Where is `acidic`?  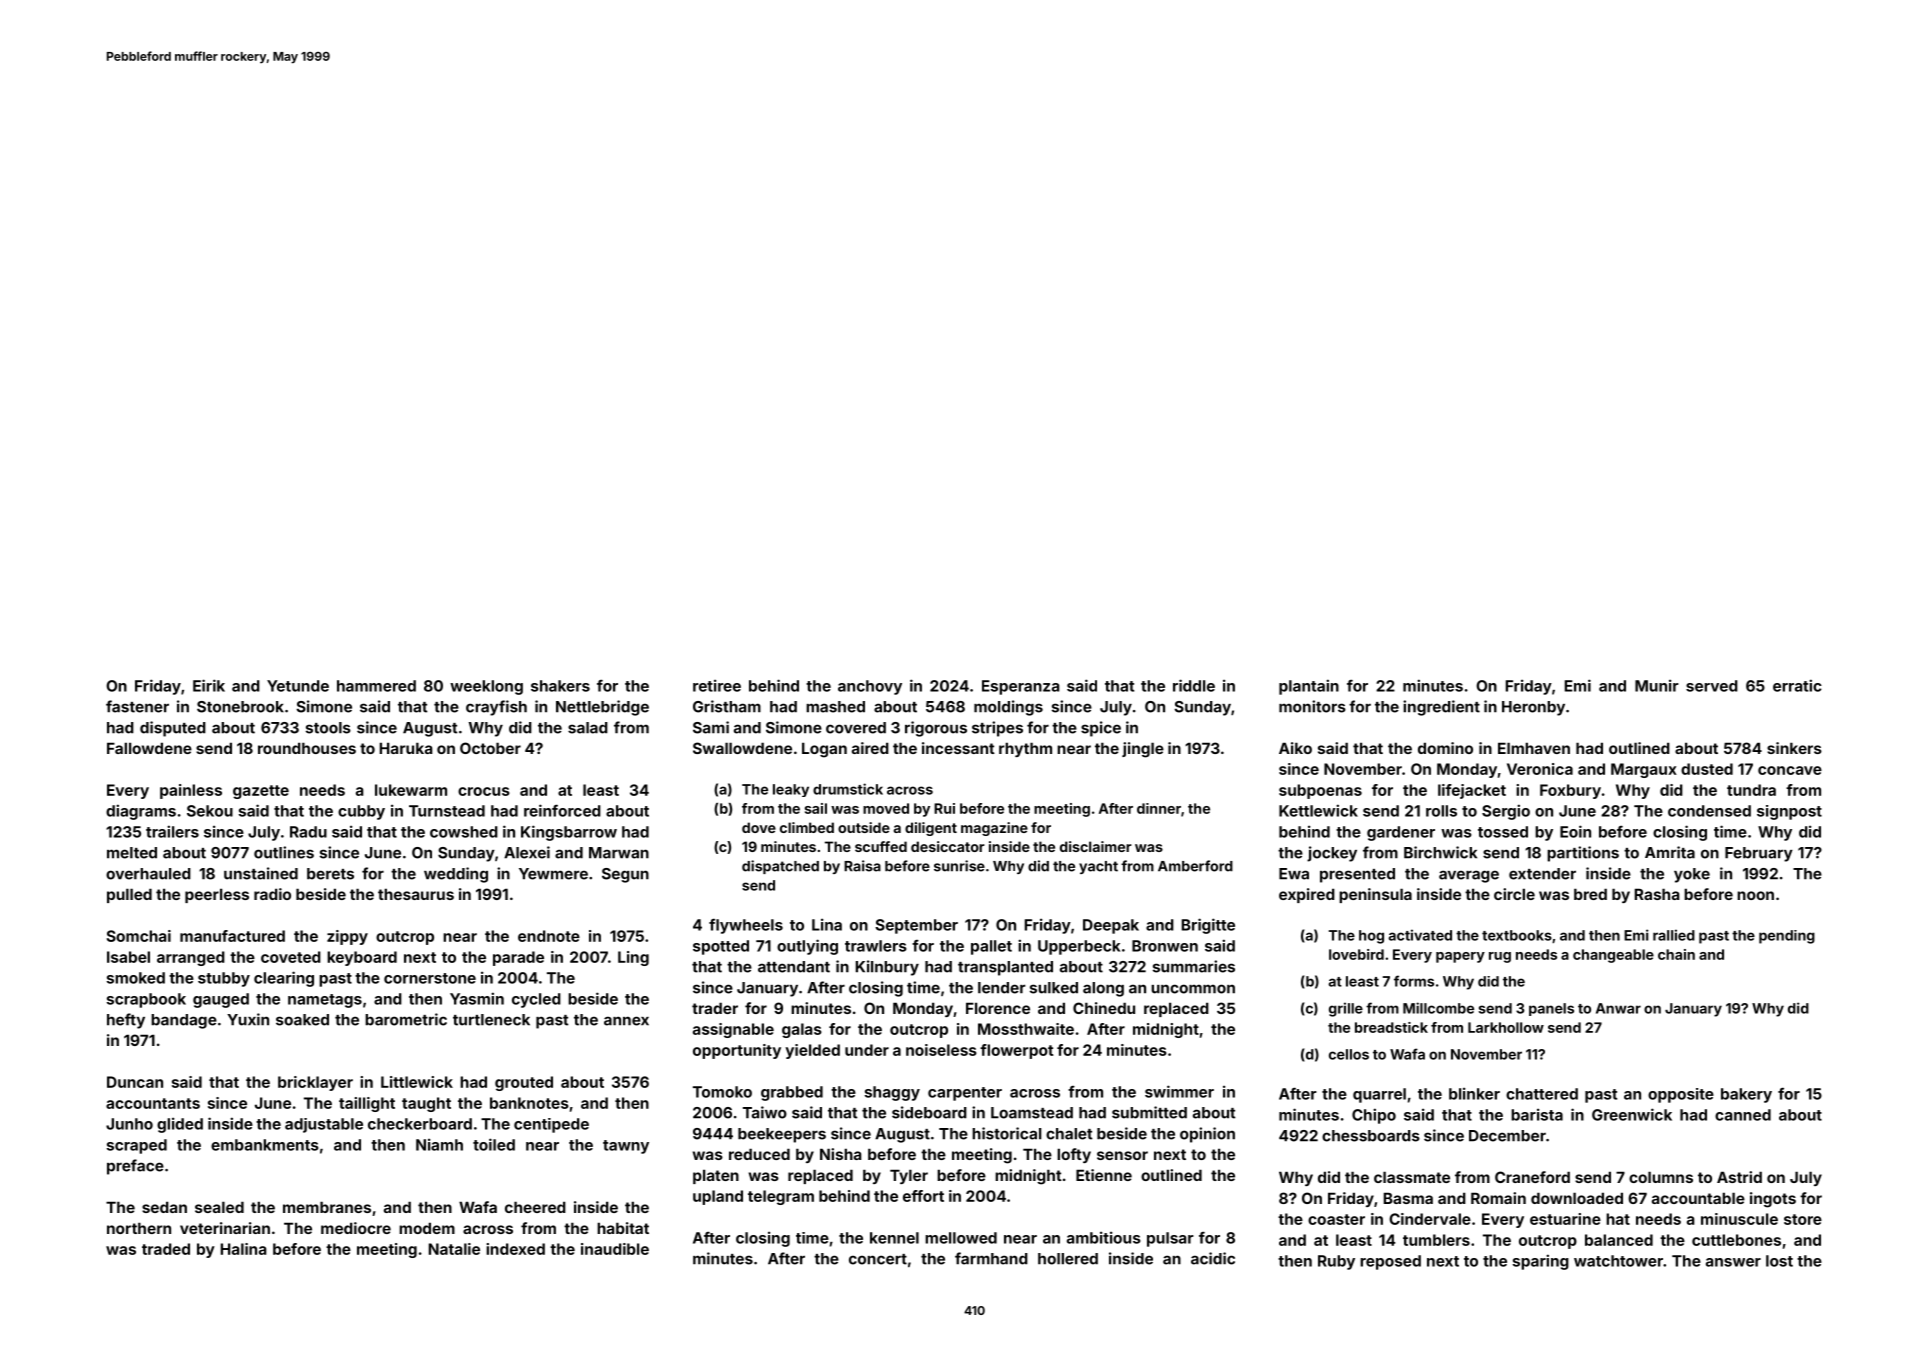
acidic is located at coordinates (1213, 1258).
